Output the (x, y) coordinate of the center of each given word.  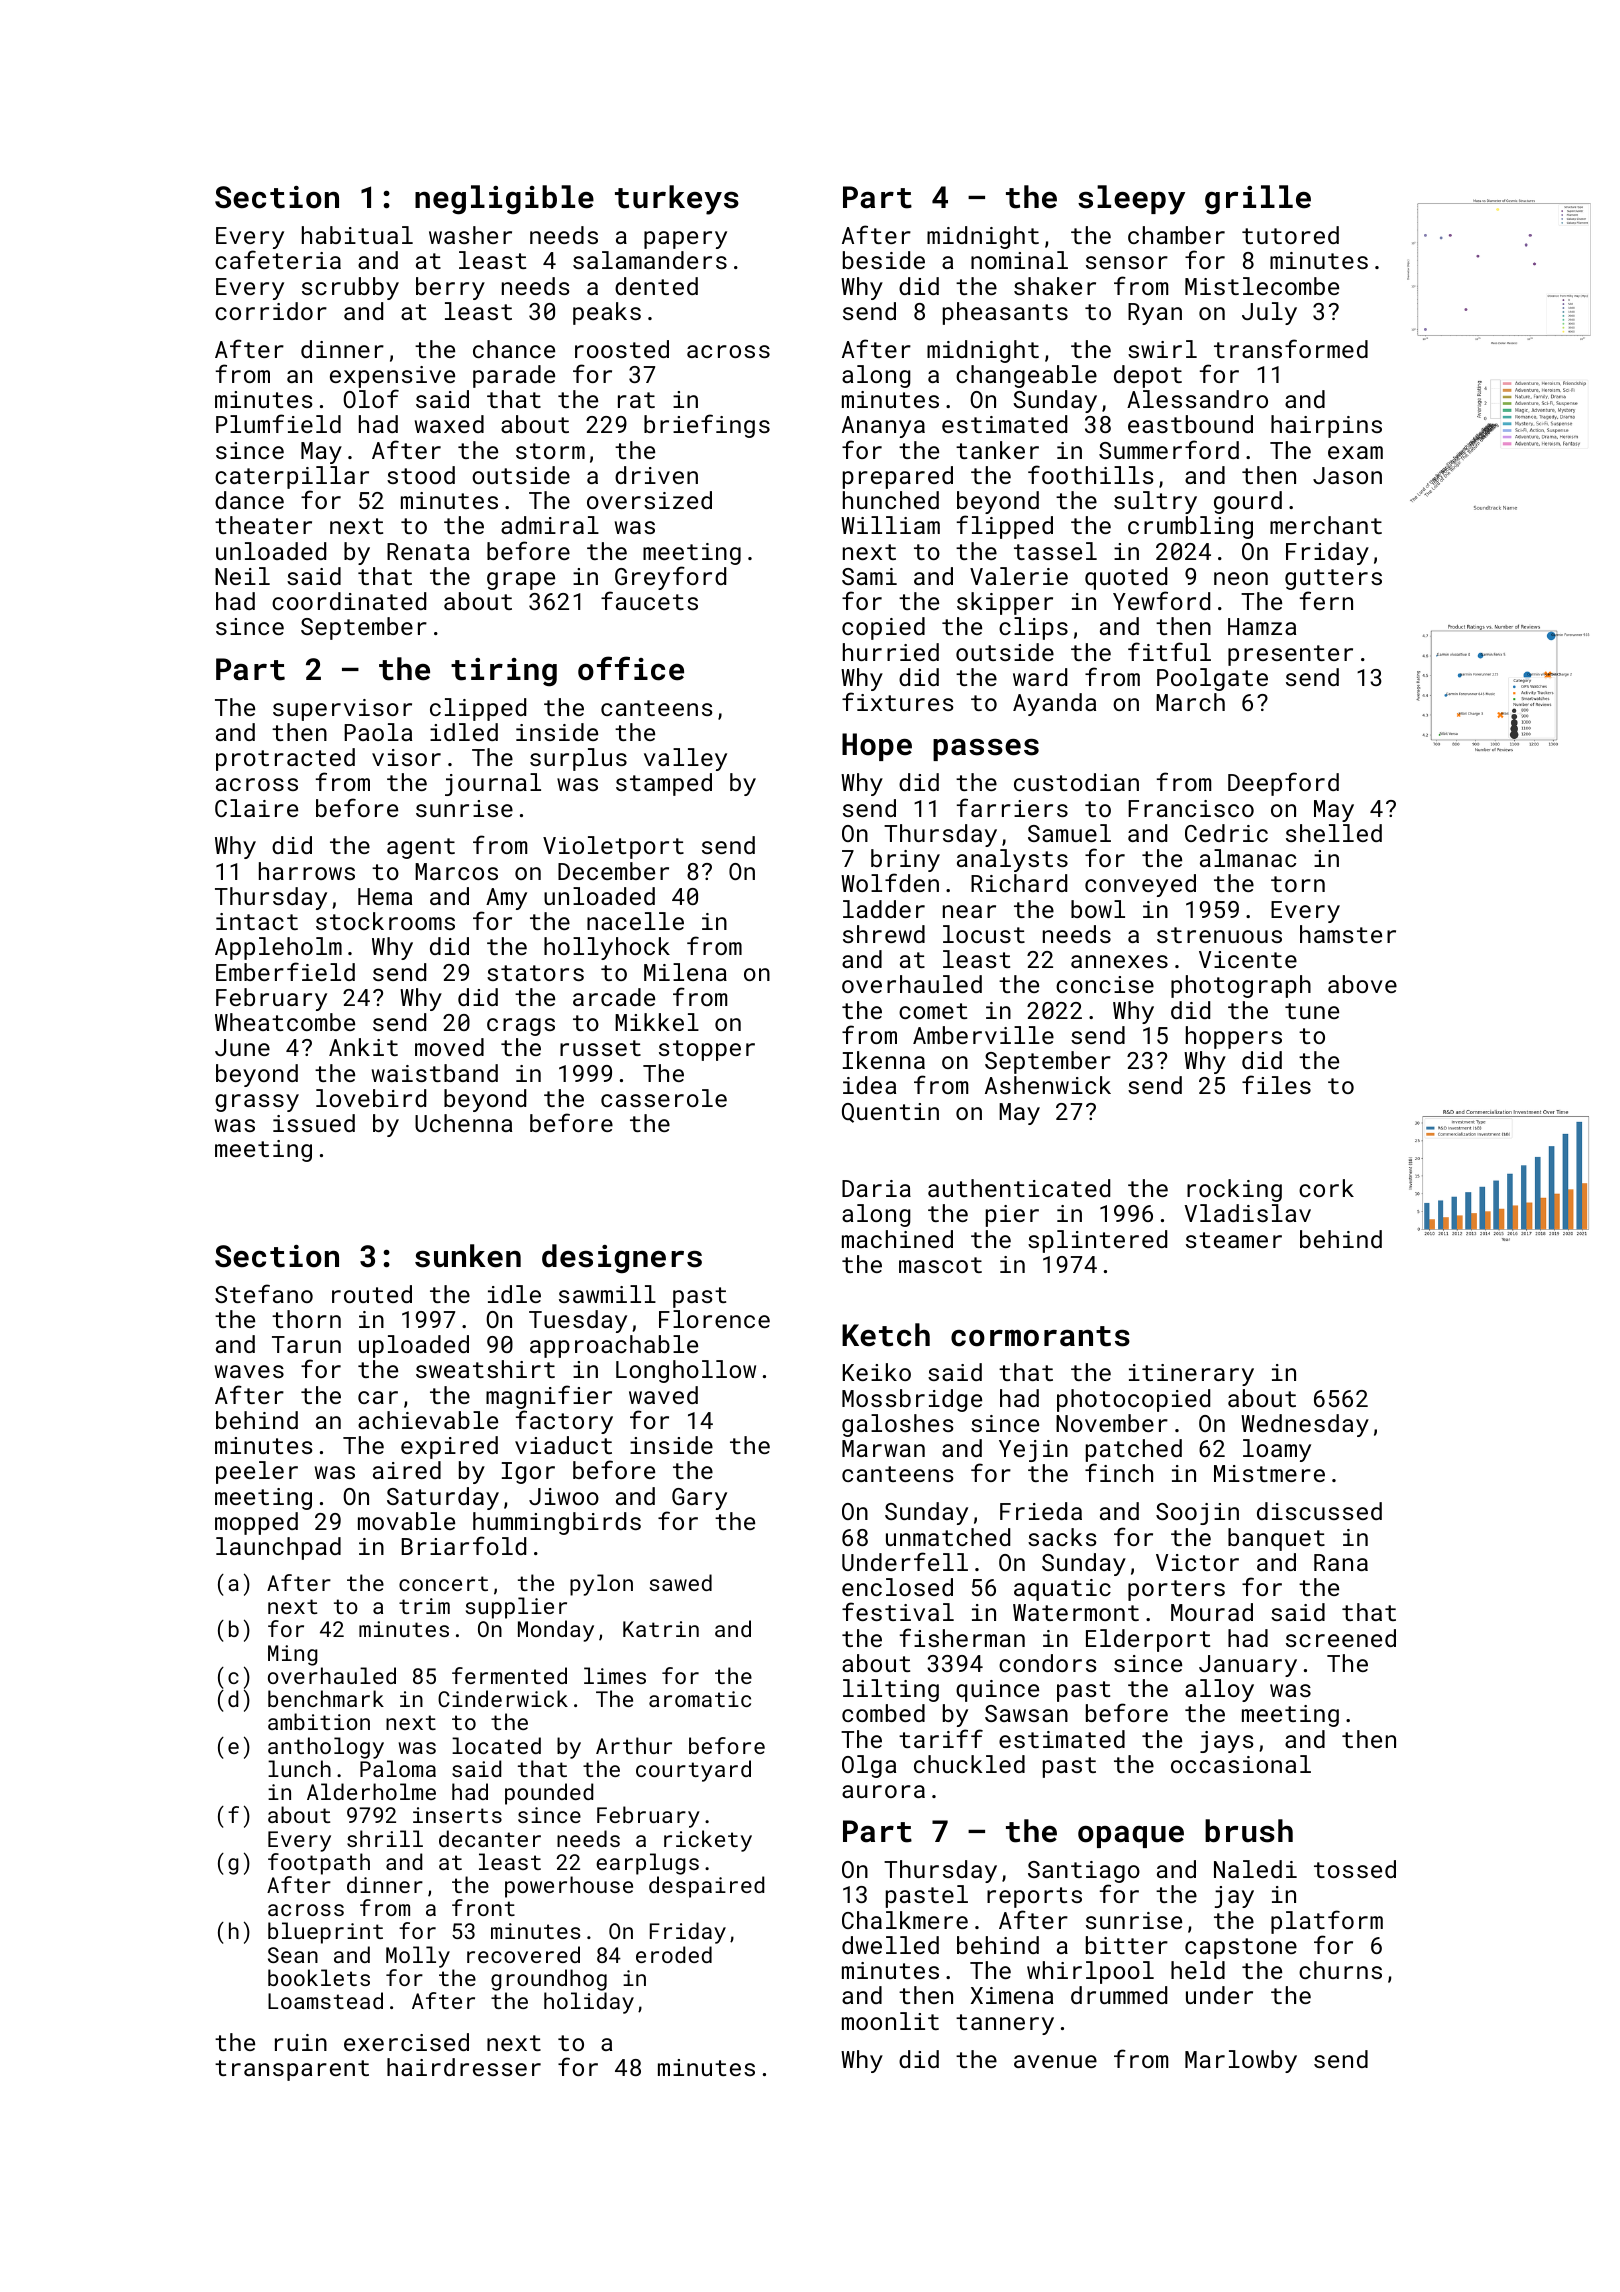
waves (249, 1371)
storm (550, 451)
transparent (292, 2070)
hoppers (1234, 1037)
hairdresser (464, 2067)
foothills (1091, 474)
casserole (664, 1098)
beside (884, 260)
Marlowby (1241, 2061)
